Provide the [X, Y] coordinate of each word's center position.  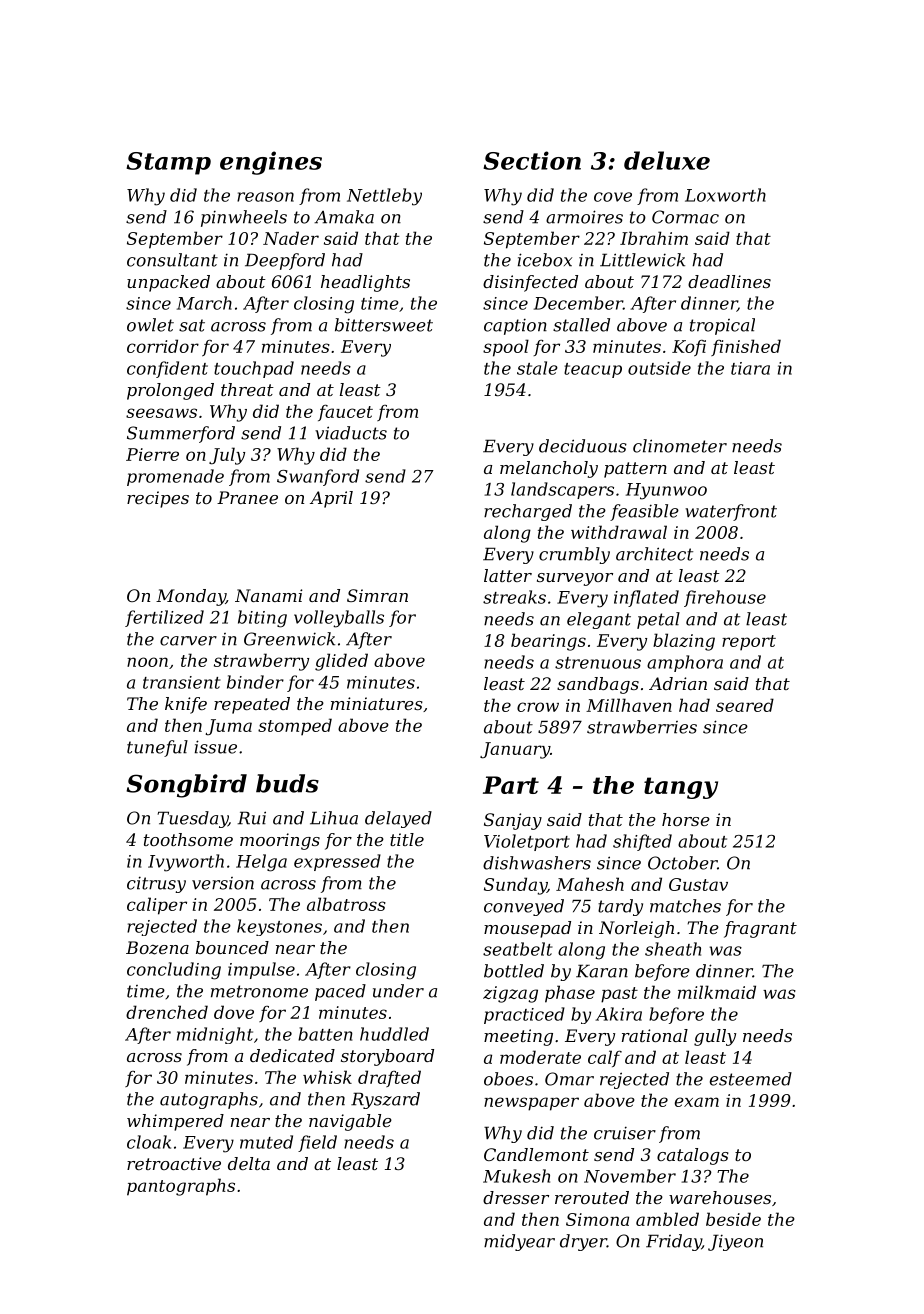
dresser [516, 1197]
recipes [158, 499]
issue [216, 747]
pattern [635, 470]
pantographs [181, 1187]
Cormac [685, 217]
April [331, 499]
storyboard [387, 1057]
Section [532, 160]
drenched [167, 1012]
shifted [642, 842]
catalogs [693, 1156]
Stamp [168, 163]
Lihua [334, 818]
